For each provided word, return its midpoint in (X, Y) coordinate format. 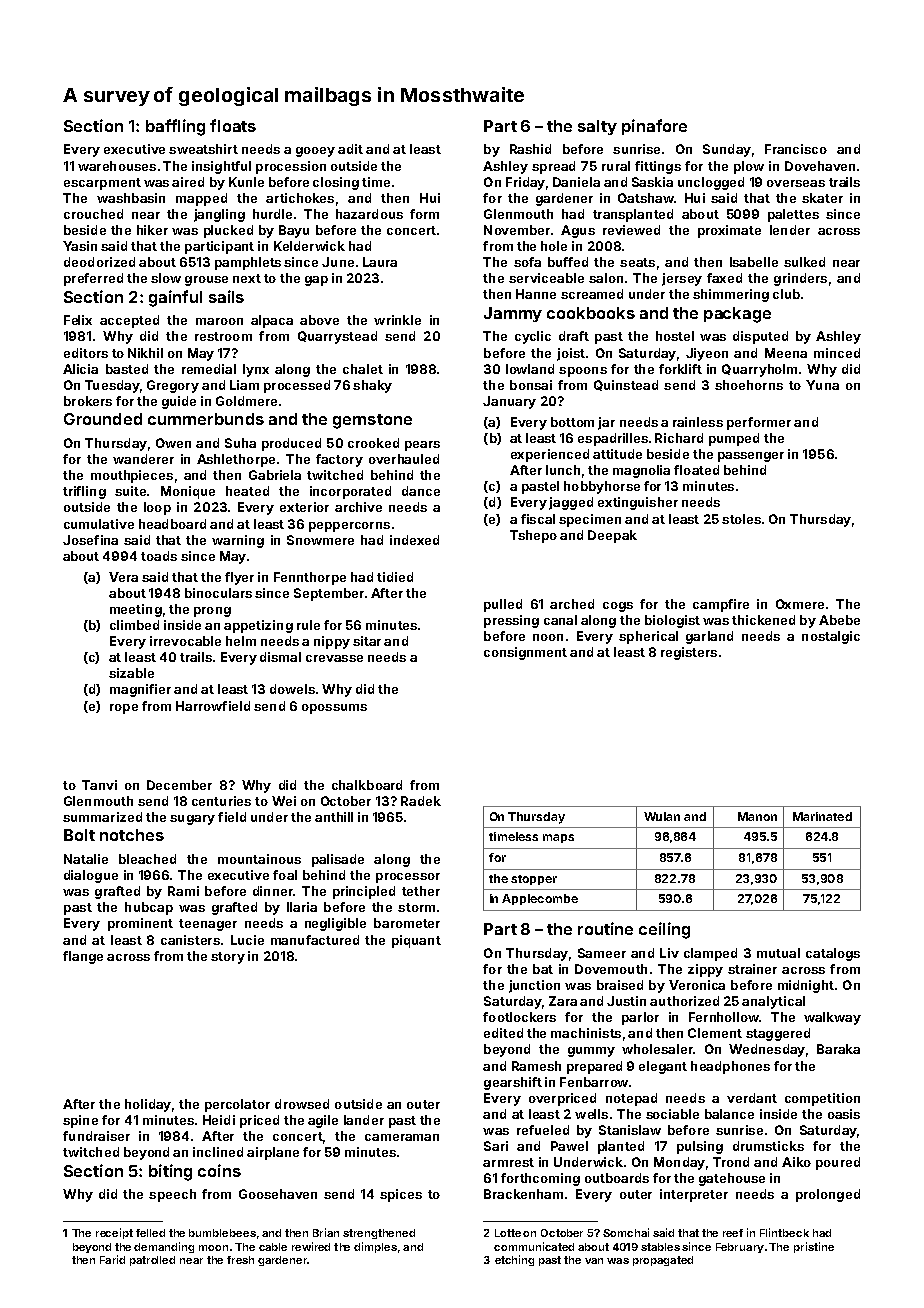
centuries (221, 801)
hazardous (369, 214)
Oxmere (800, 604)
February (740, 1248)
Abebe (839, 620)
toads (159, 556)
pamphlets (248, 263)
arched (572, 604)
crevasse (334, 658)
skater (822, 198)
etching (514, 1260)
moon (213, 1248)
